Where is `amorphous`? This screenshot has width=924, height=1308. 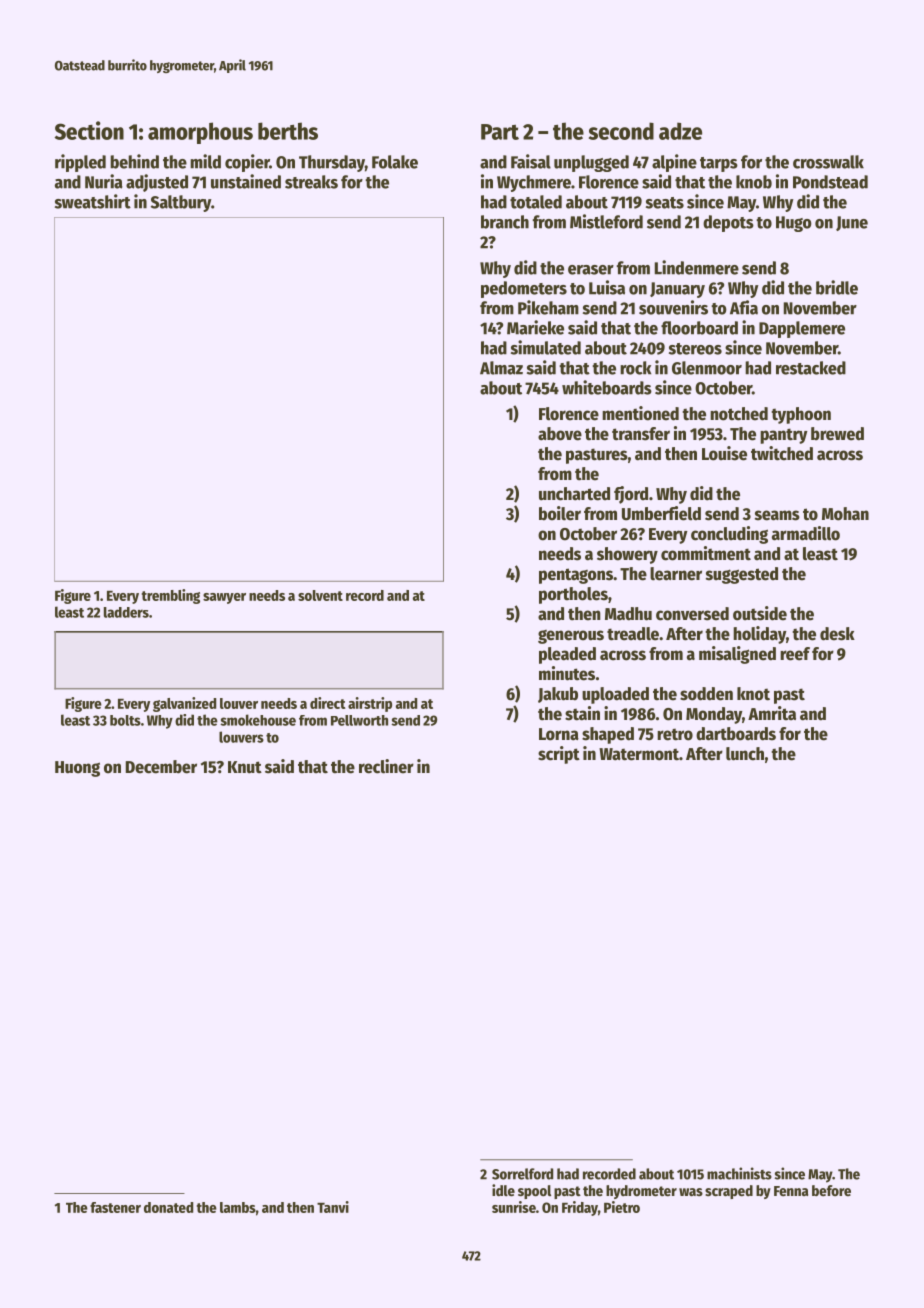
amorphous is located at coordinates (200, 133).
